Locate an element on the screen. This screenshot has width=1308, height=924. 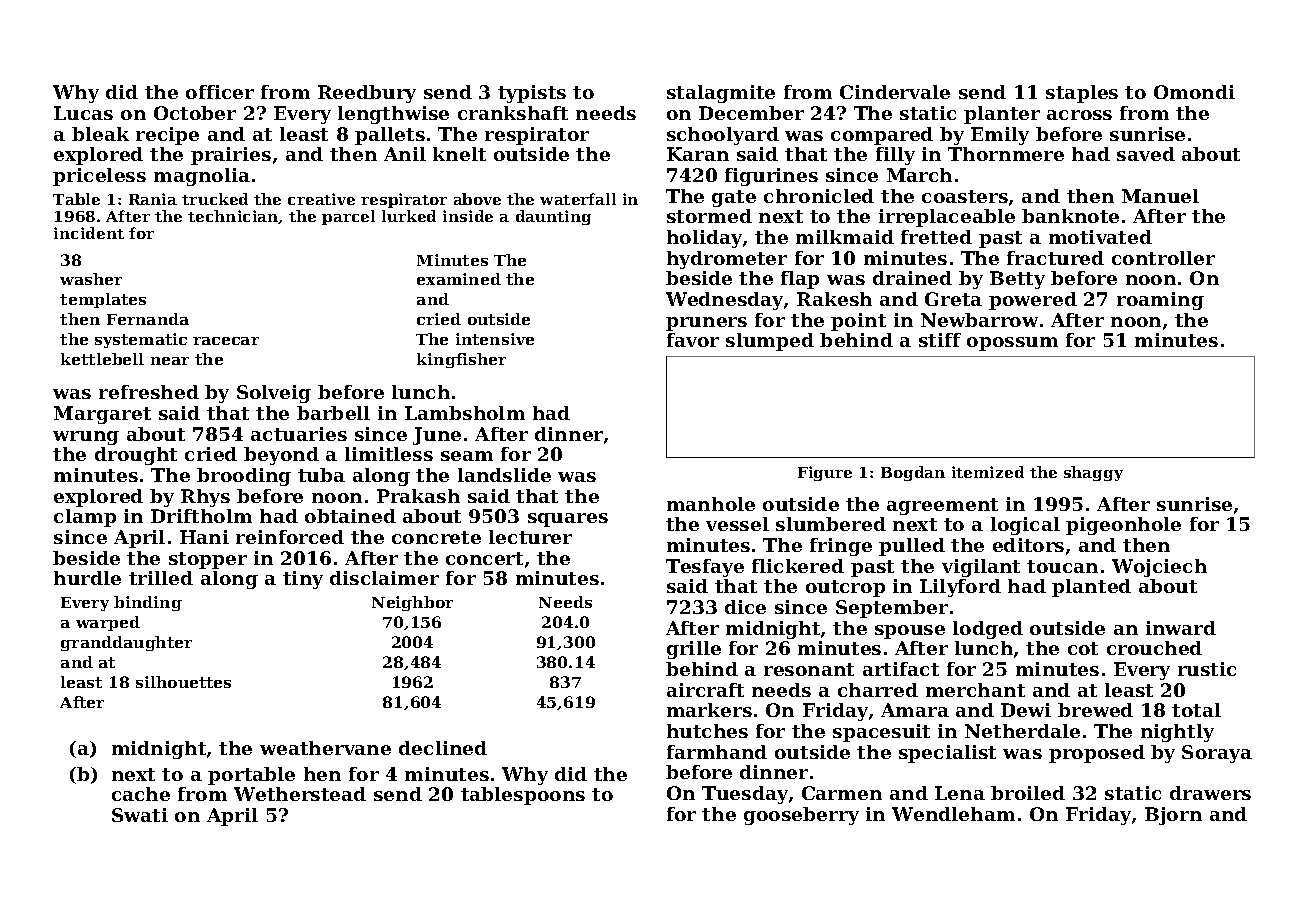
actuaries is located at coordinates (299, 434).
